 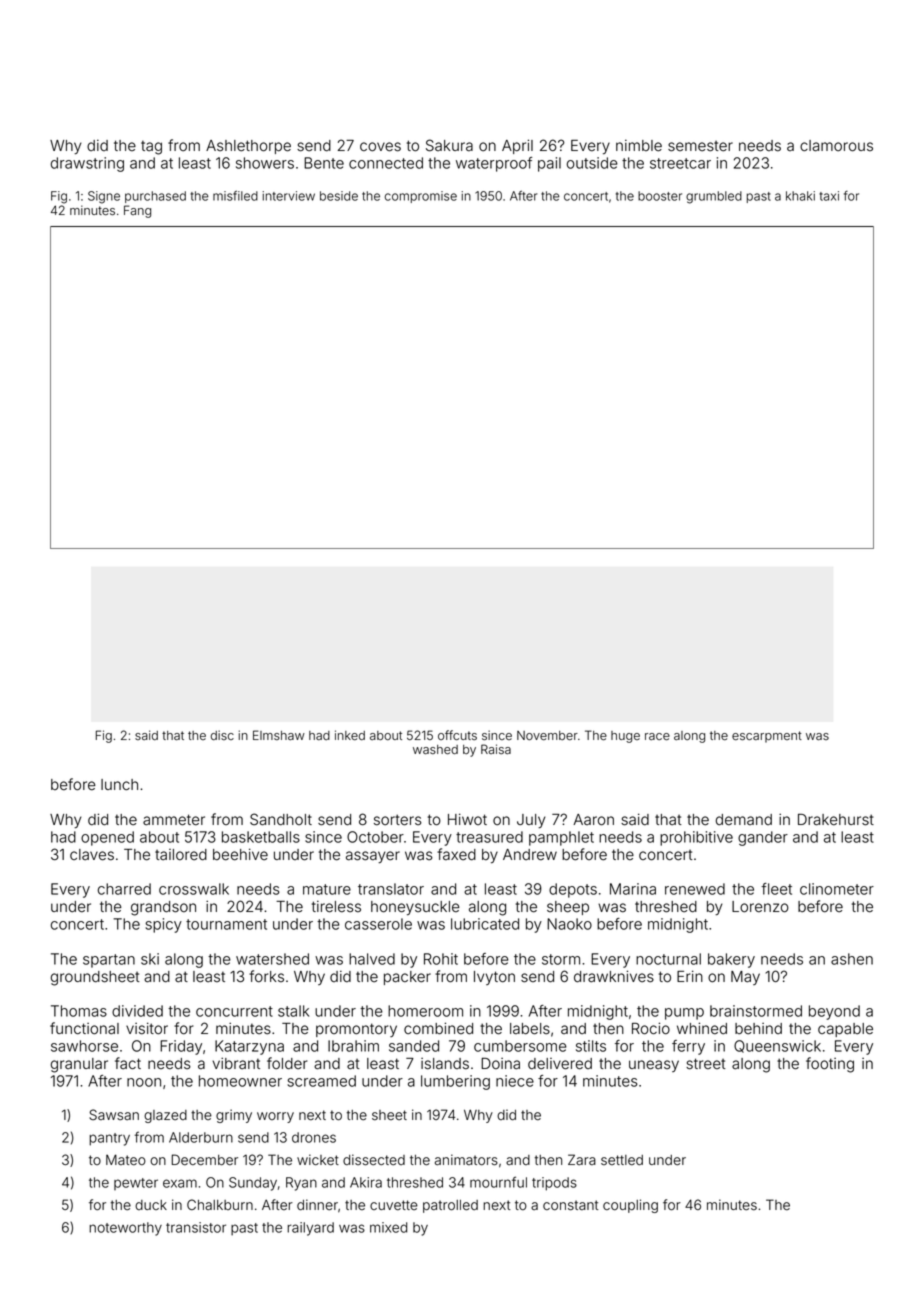 I want to click on transistor, so click(x=196, y=1227).
